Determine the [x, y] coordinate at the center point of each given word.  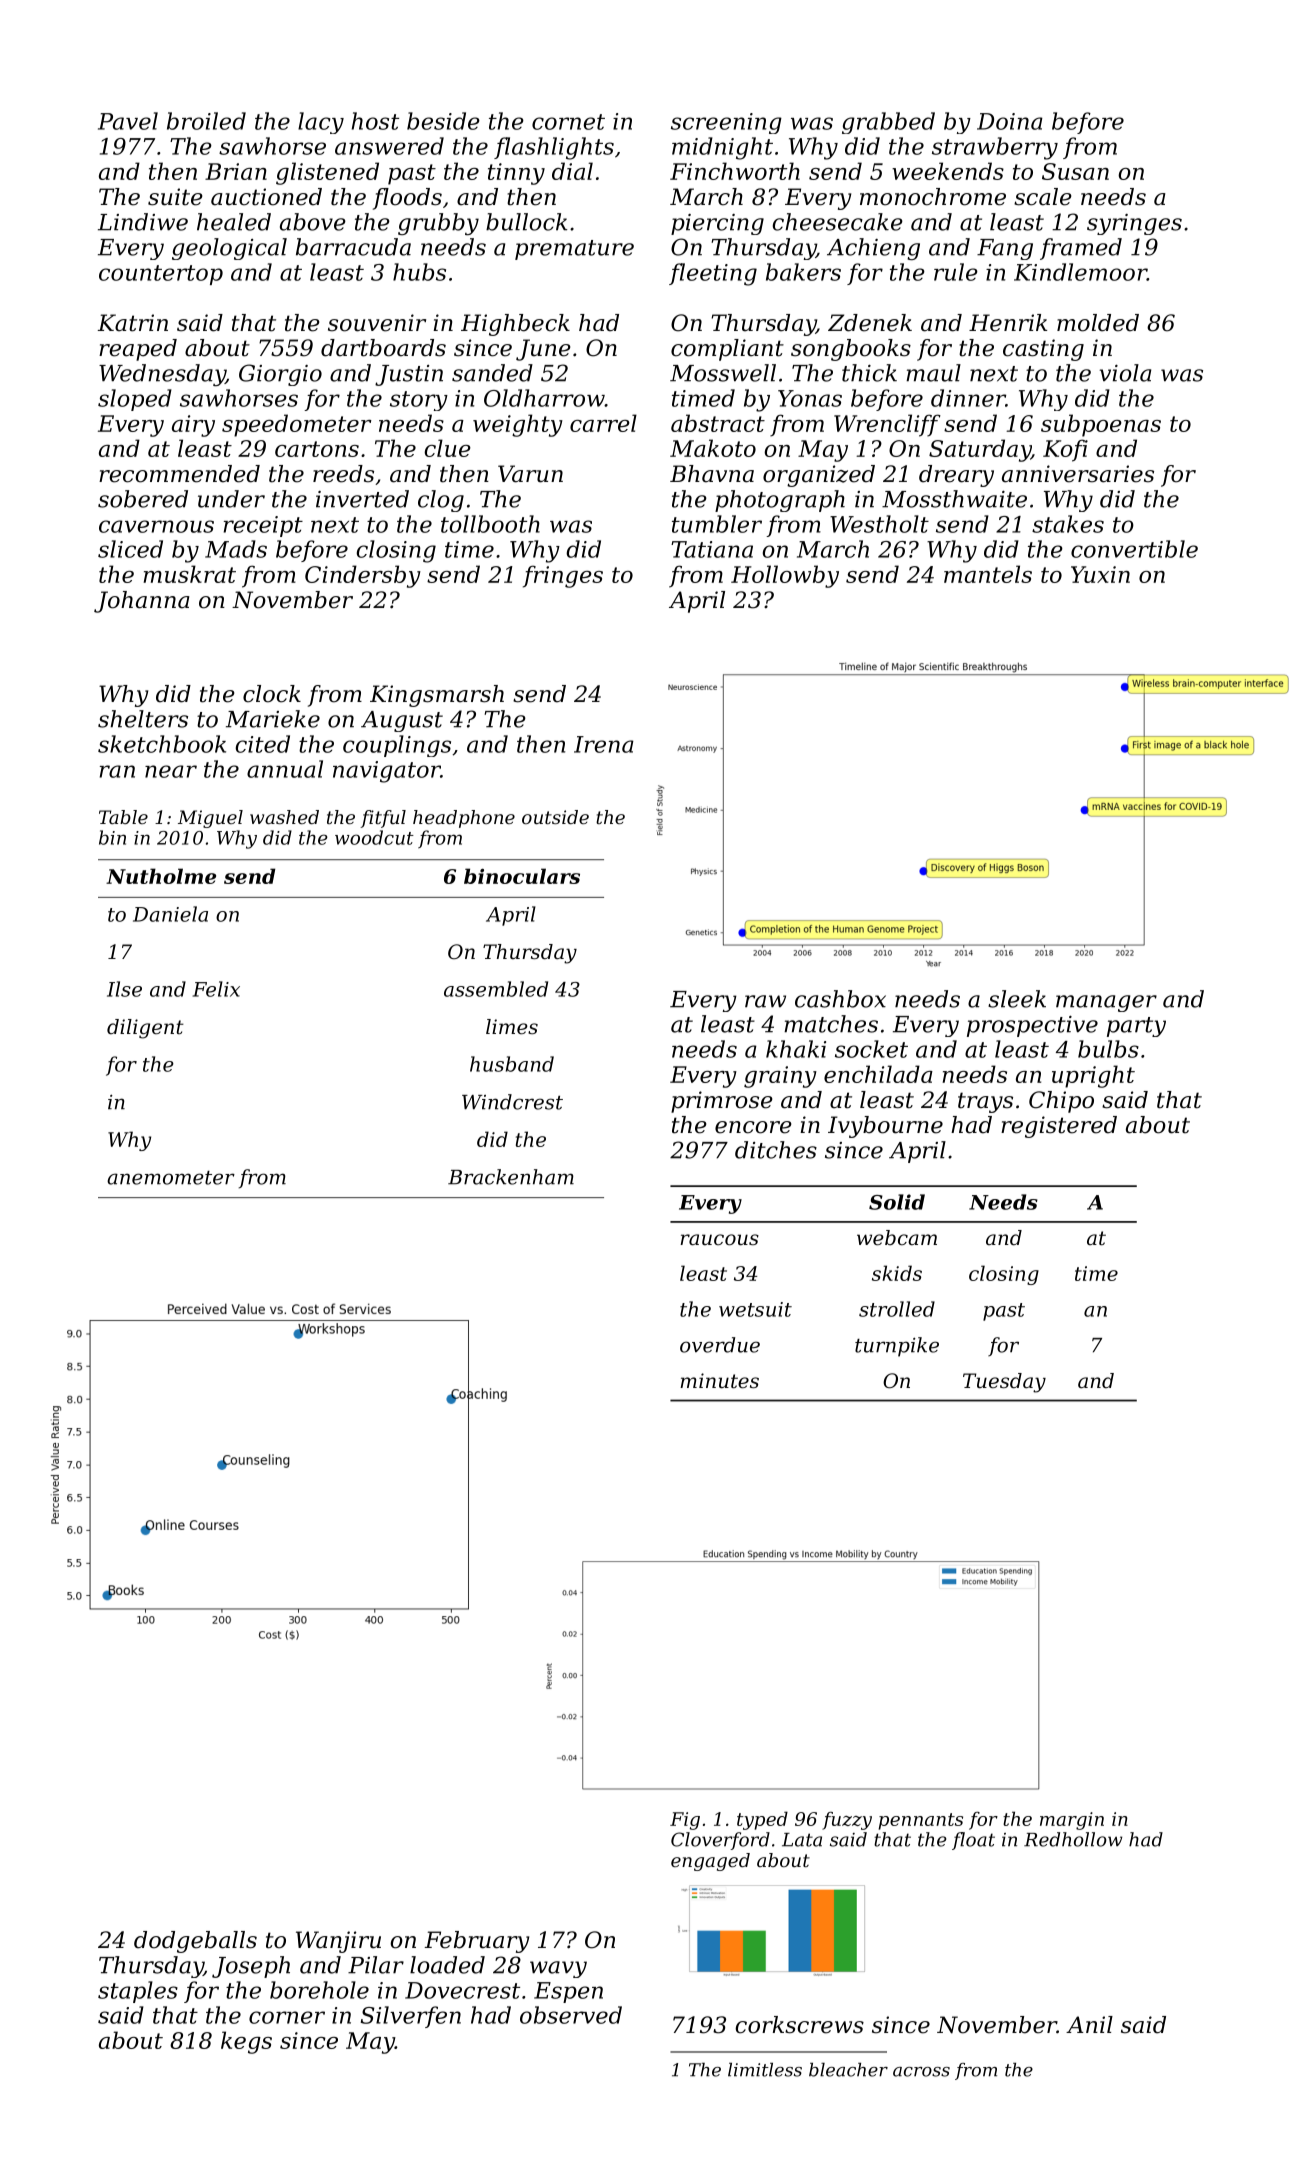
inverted [362, 499]
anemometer [171, 1178]
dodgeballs [195, 1942]
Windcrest [512, 1102]
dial [572, 171]
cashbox [840, 999]
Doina [1010, 121]
